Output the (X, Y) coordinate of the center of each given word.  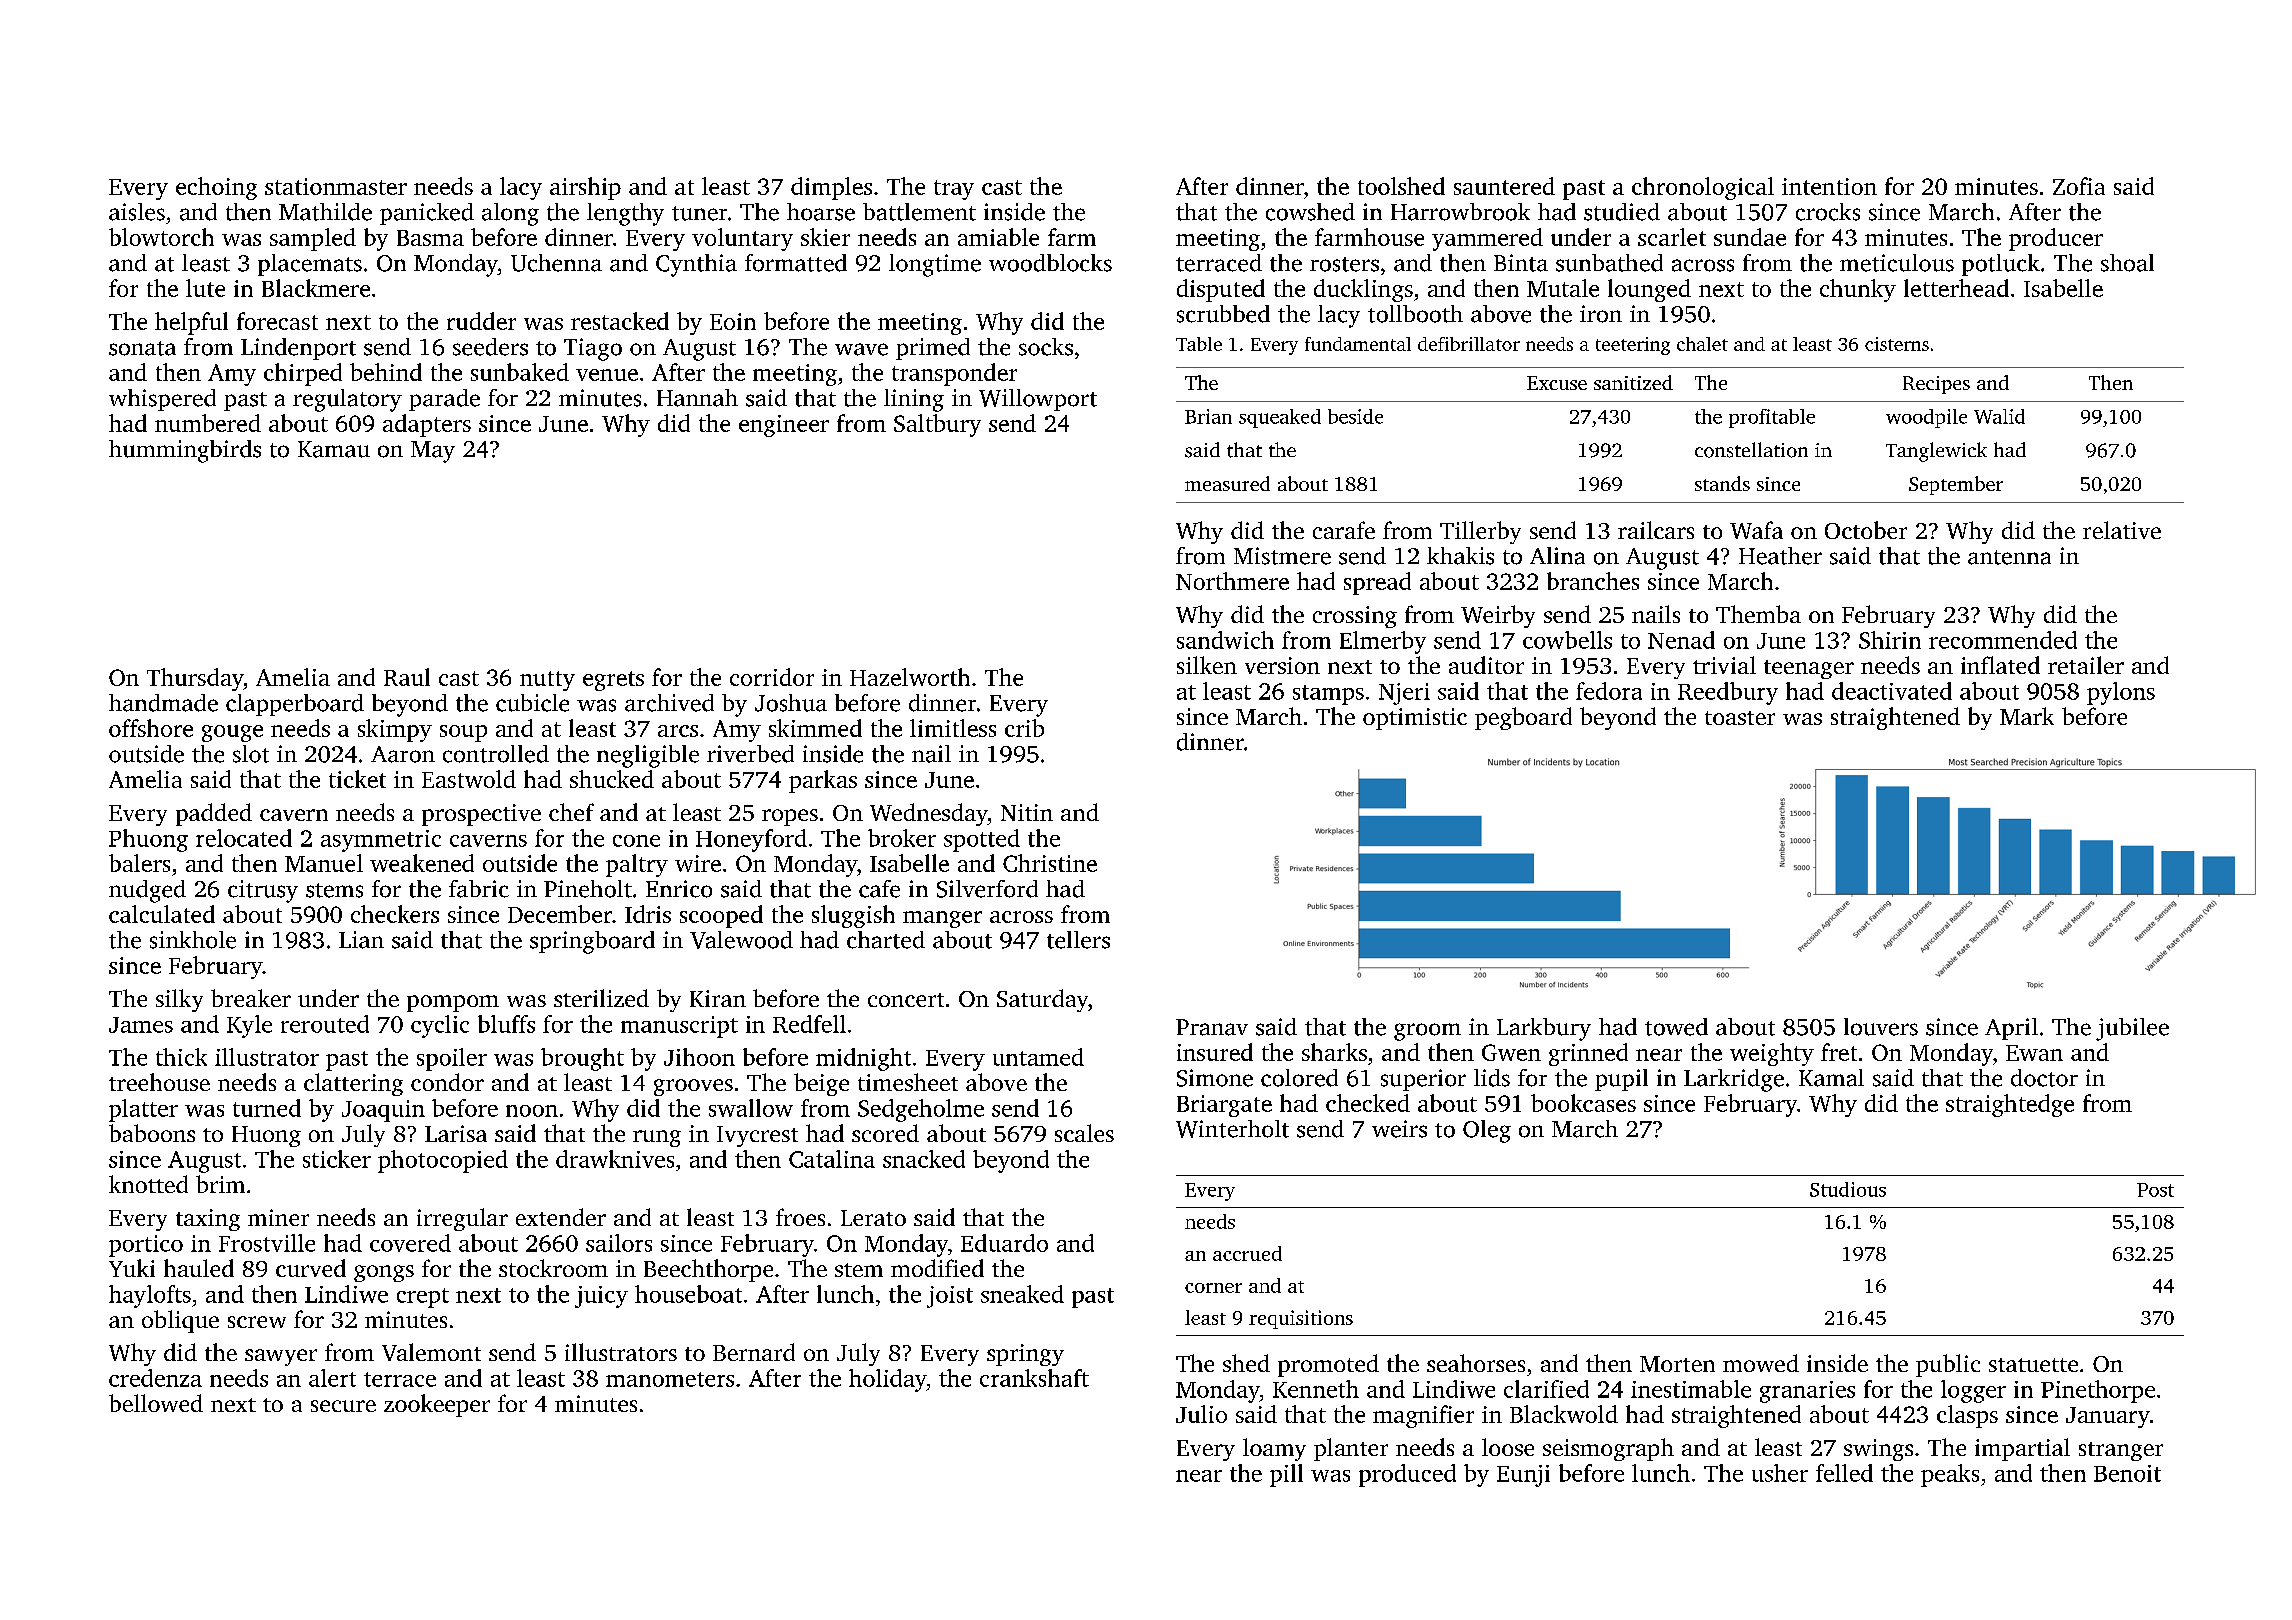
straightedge (2010, 1105)
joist (950, 1297)
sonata (142, 348)
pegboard (1523, 718)
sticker (337, 1159)
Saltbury (937, 425)
